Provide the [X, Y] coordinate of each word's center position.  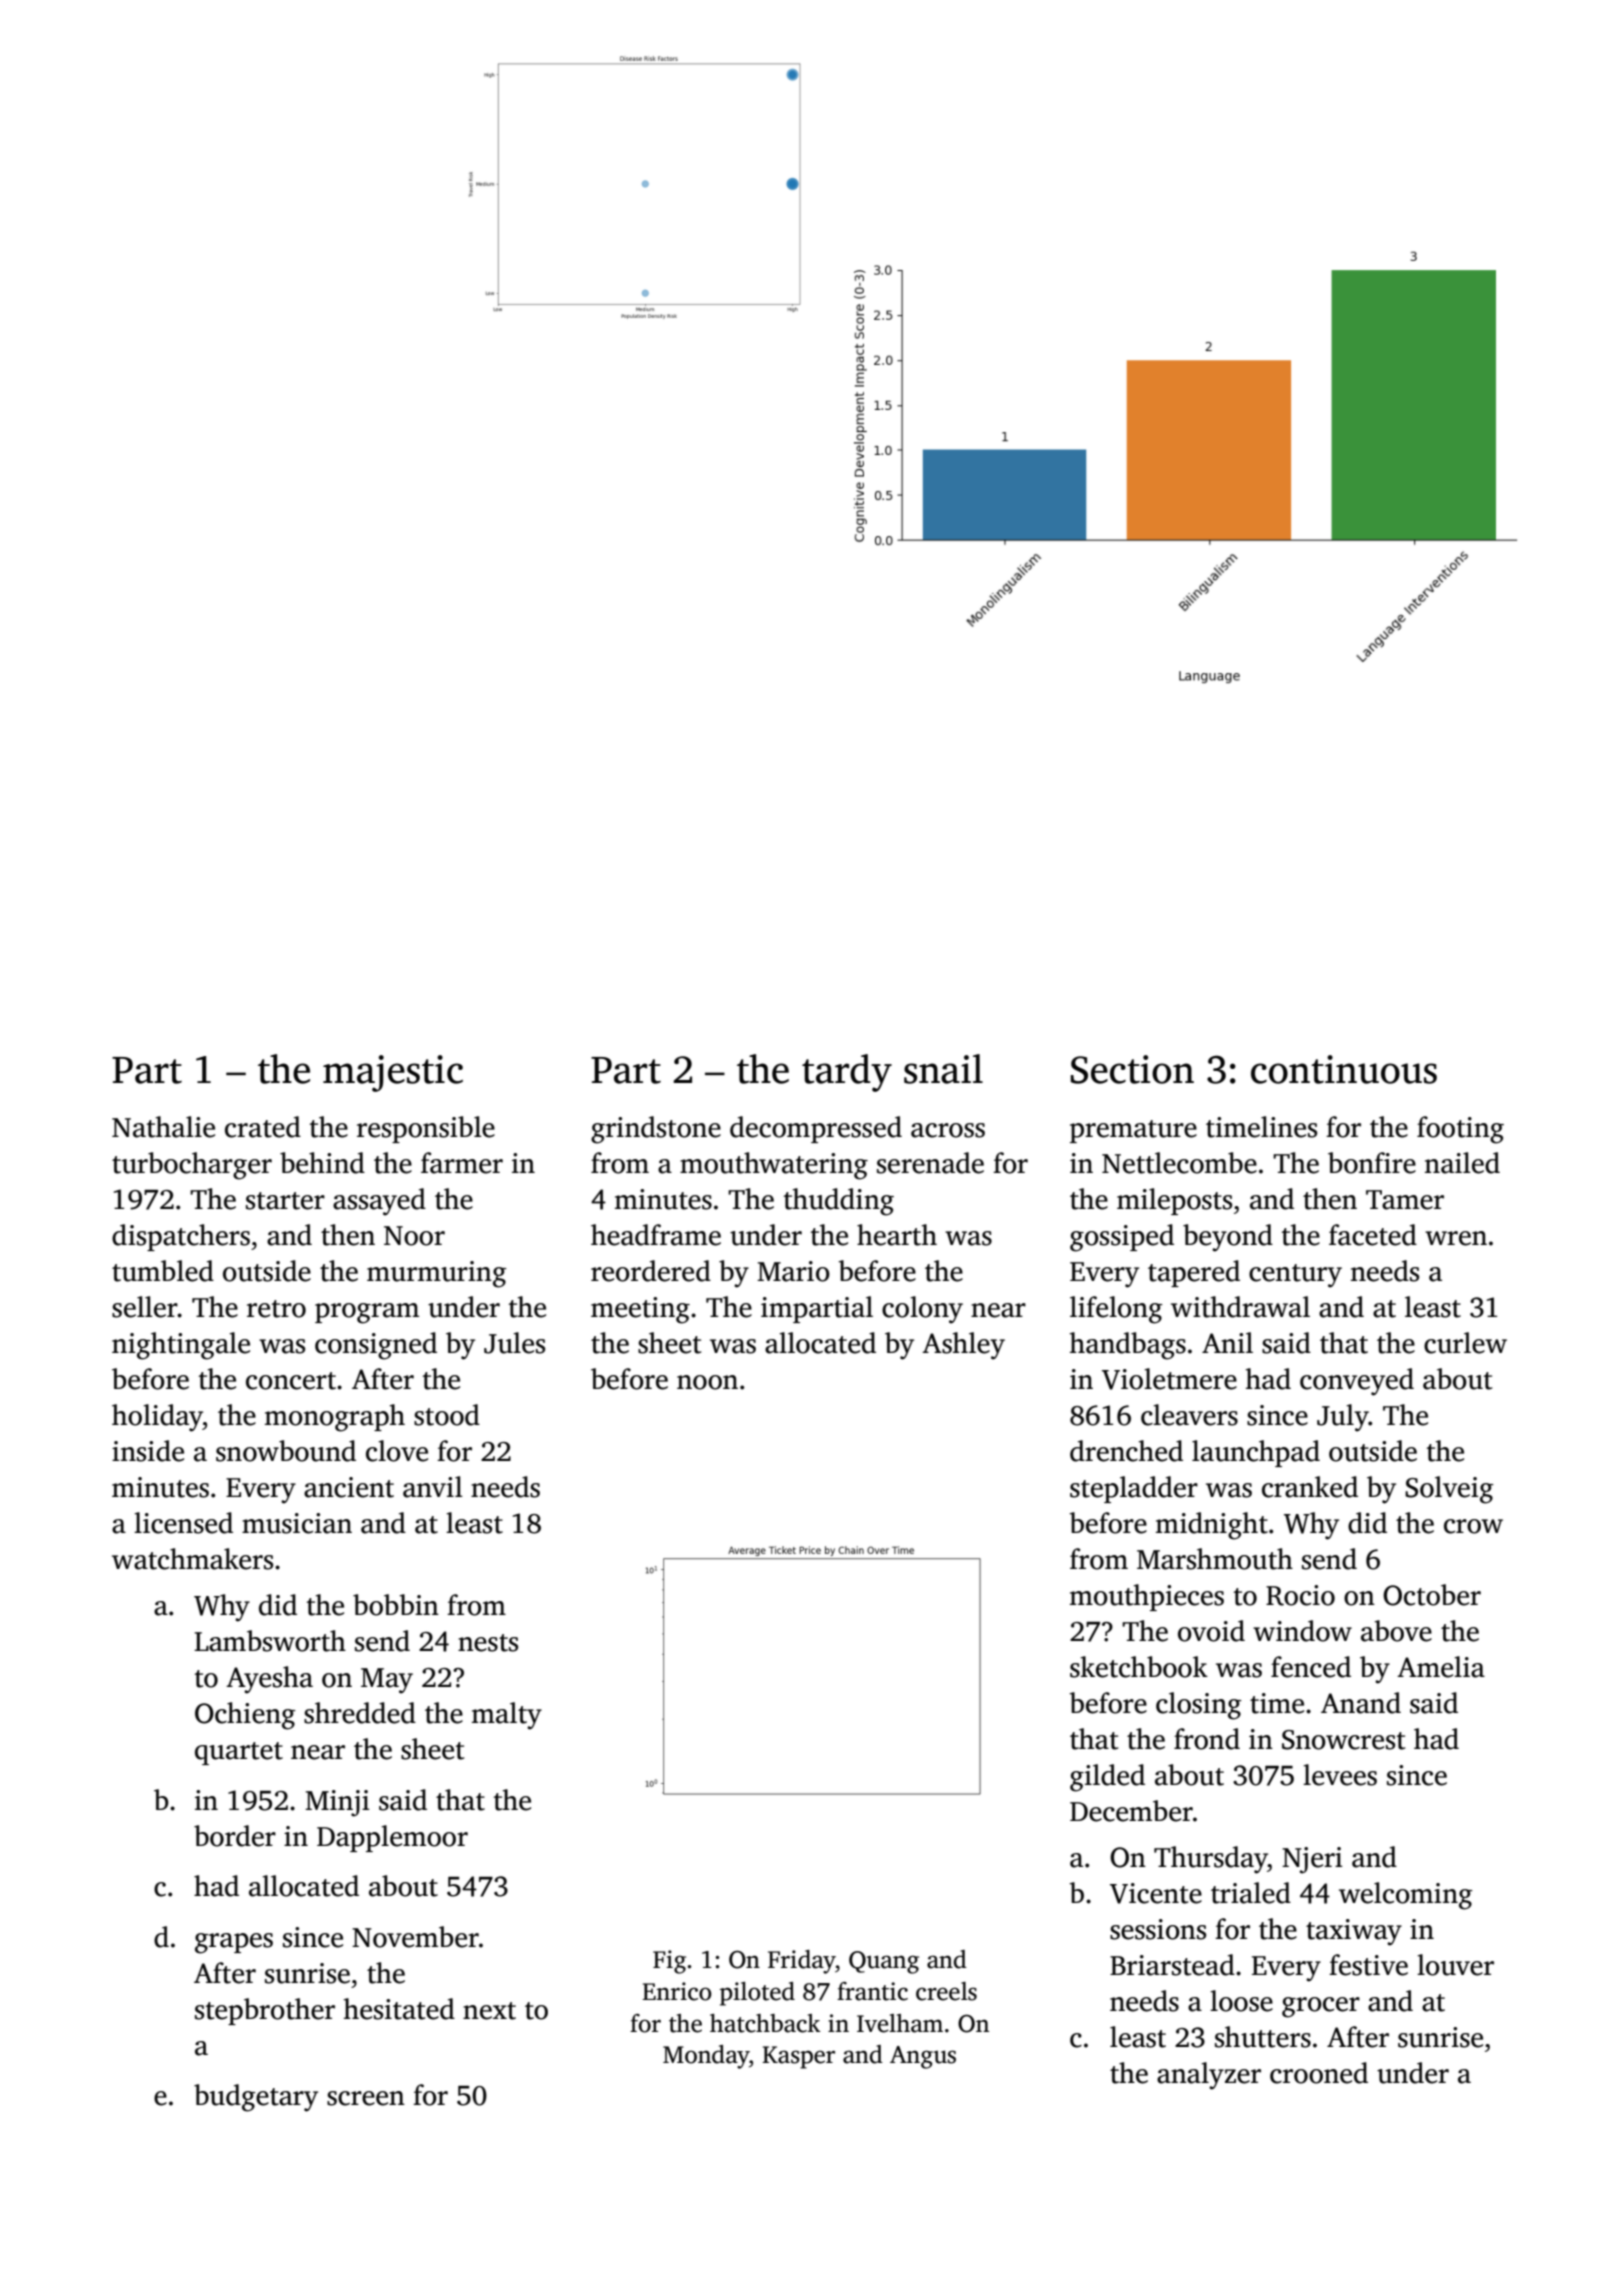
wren [1456, 1238]
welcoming [1406, 1896]
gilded [1107, 1778]
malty [507, 1716]
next [489, 2011]
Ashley [963, 1346]
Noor [414, 1236]
